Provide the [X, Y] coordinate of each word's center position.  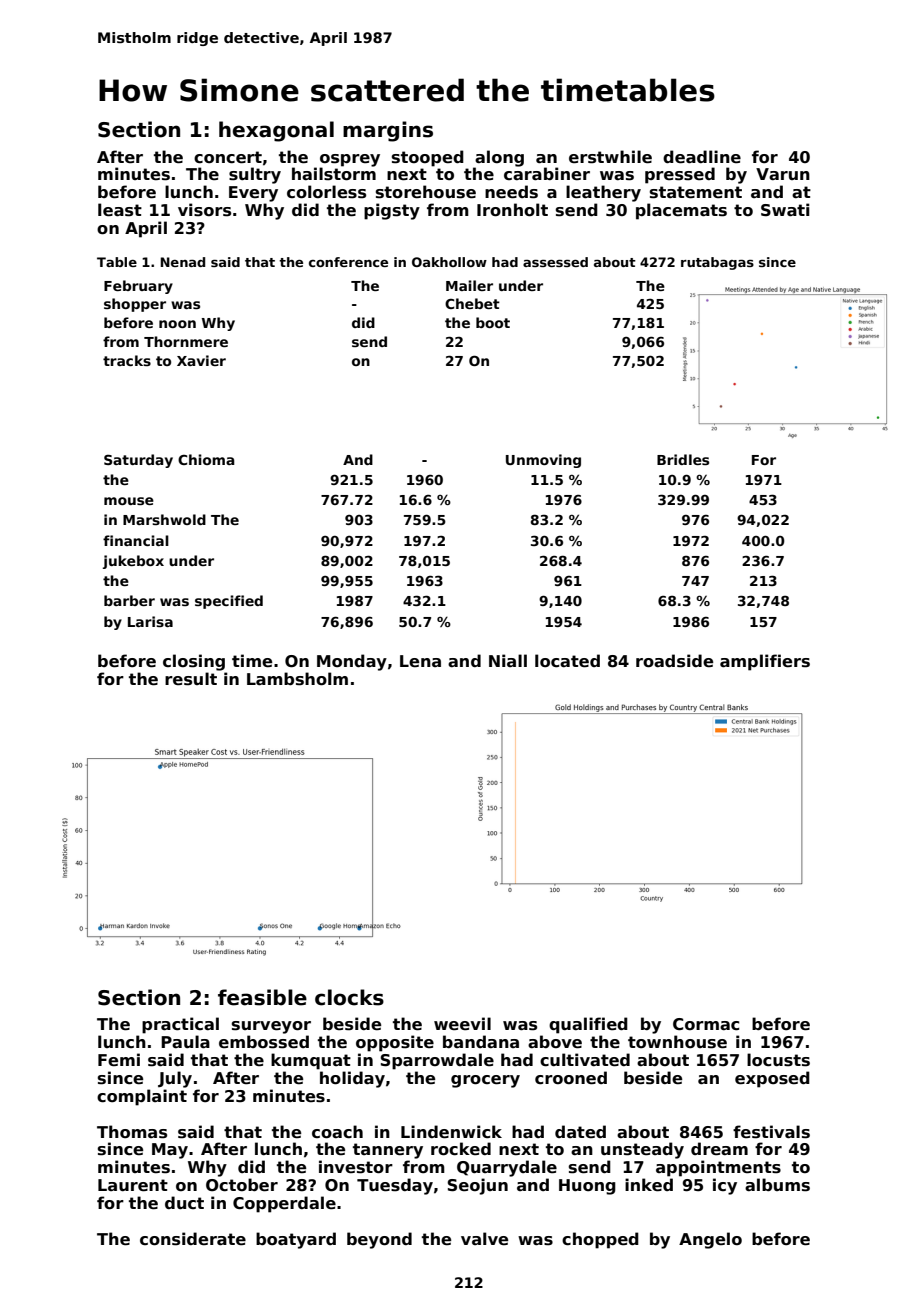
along [499, 158]
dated [580, 1132]
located [567, 661]
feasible [262, 997]
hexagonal [276, 131]
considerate [193, 1239]
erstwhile [610, 157]
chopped [600, 1240]
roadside [674, 661]
